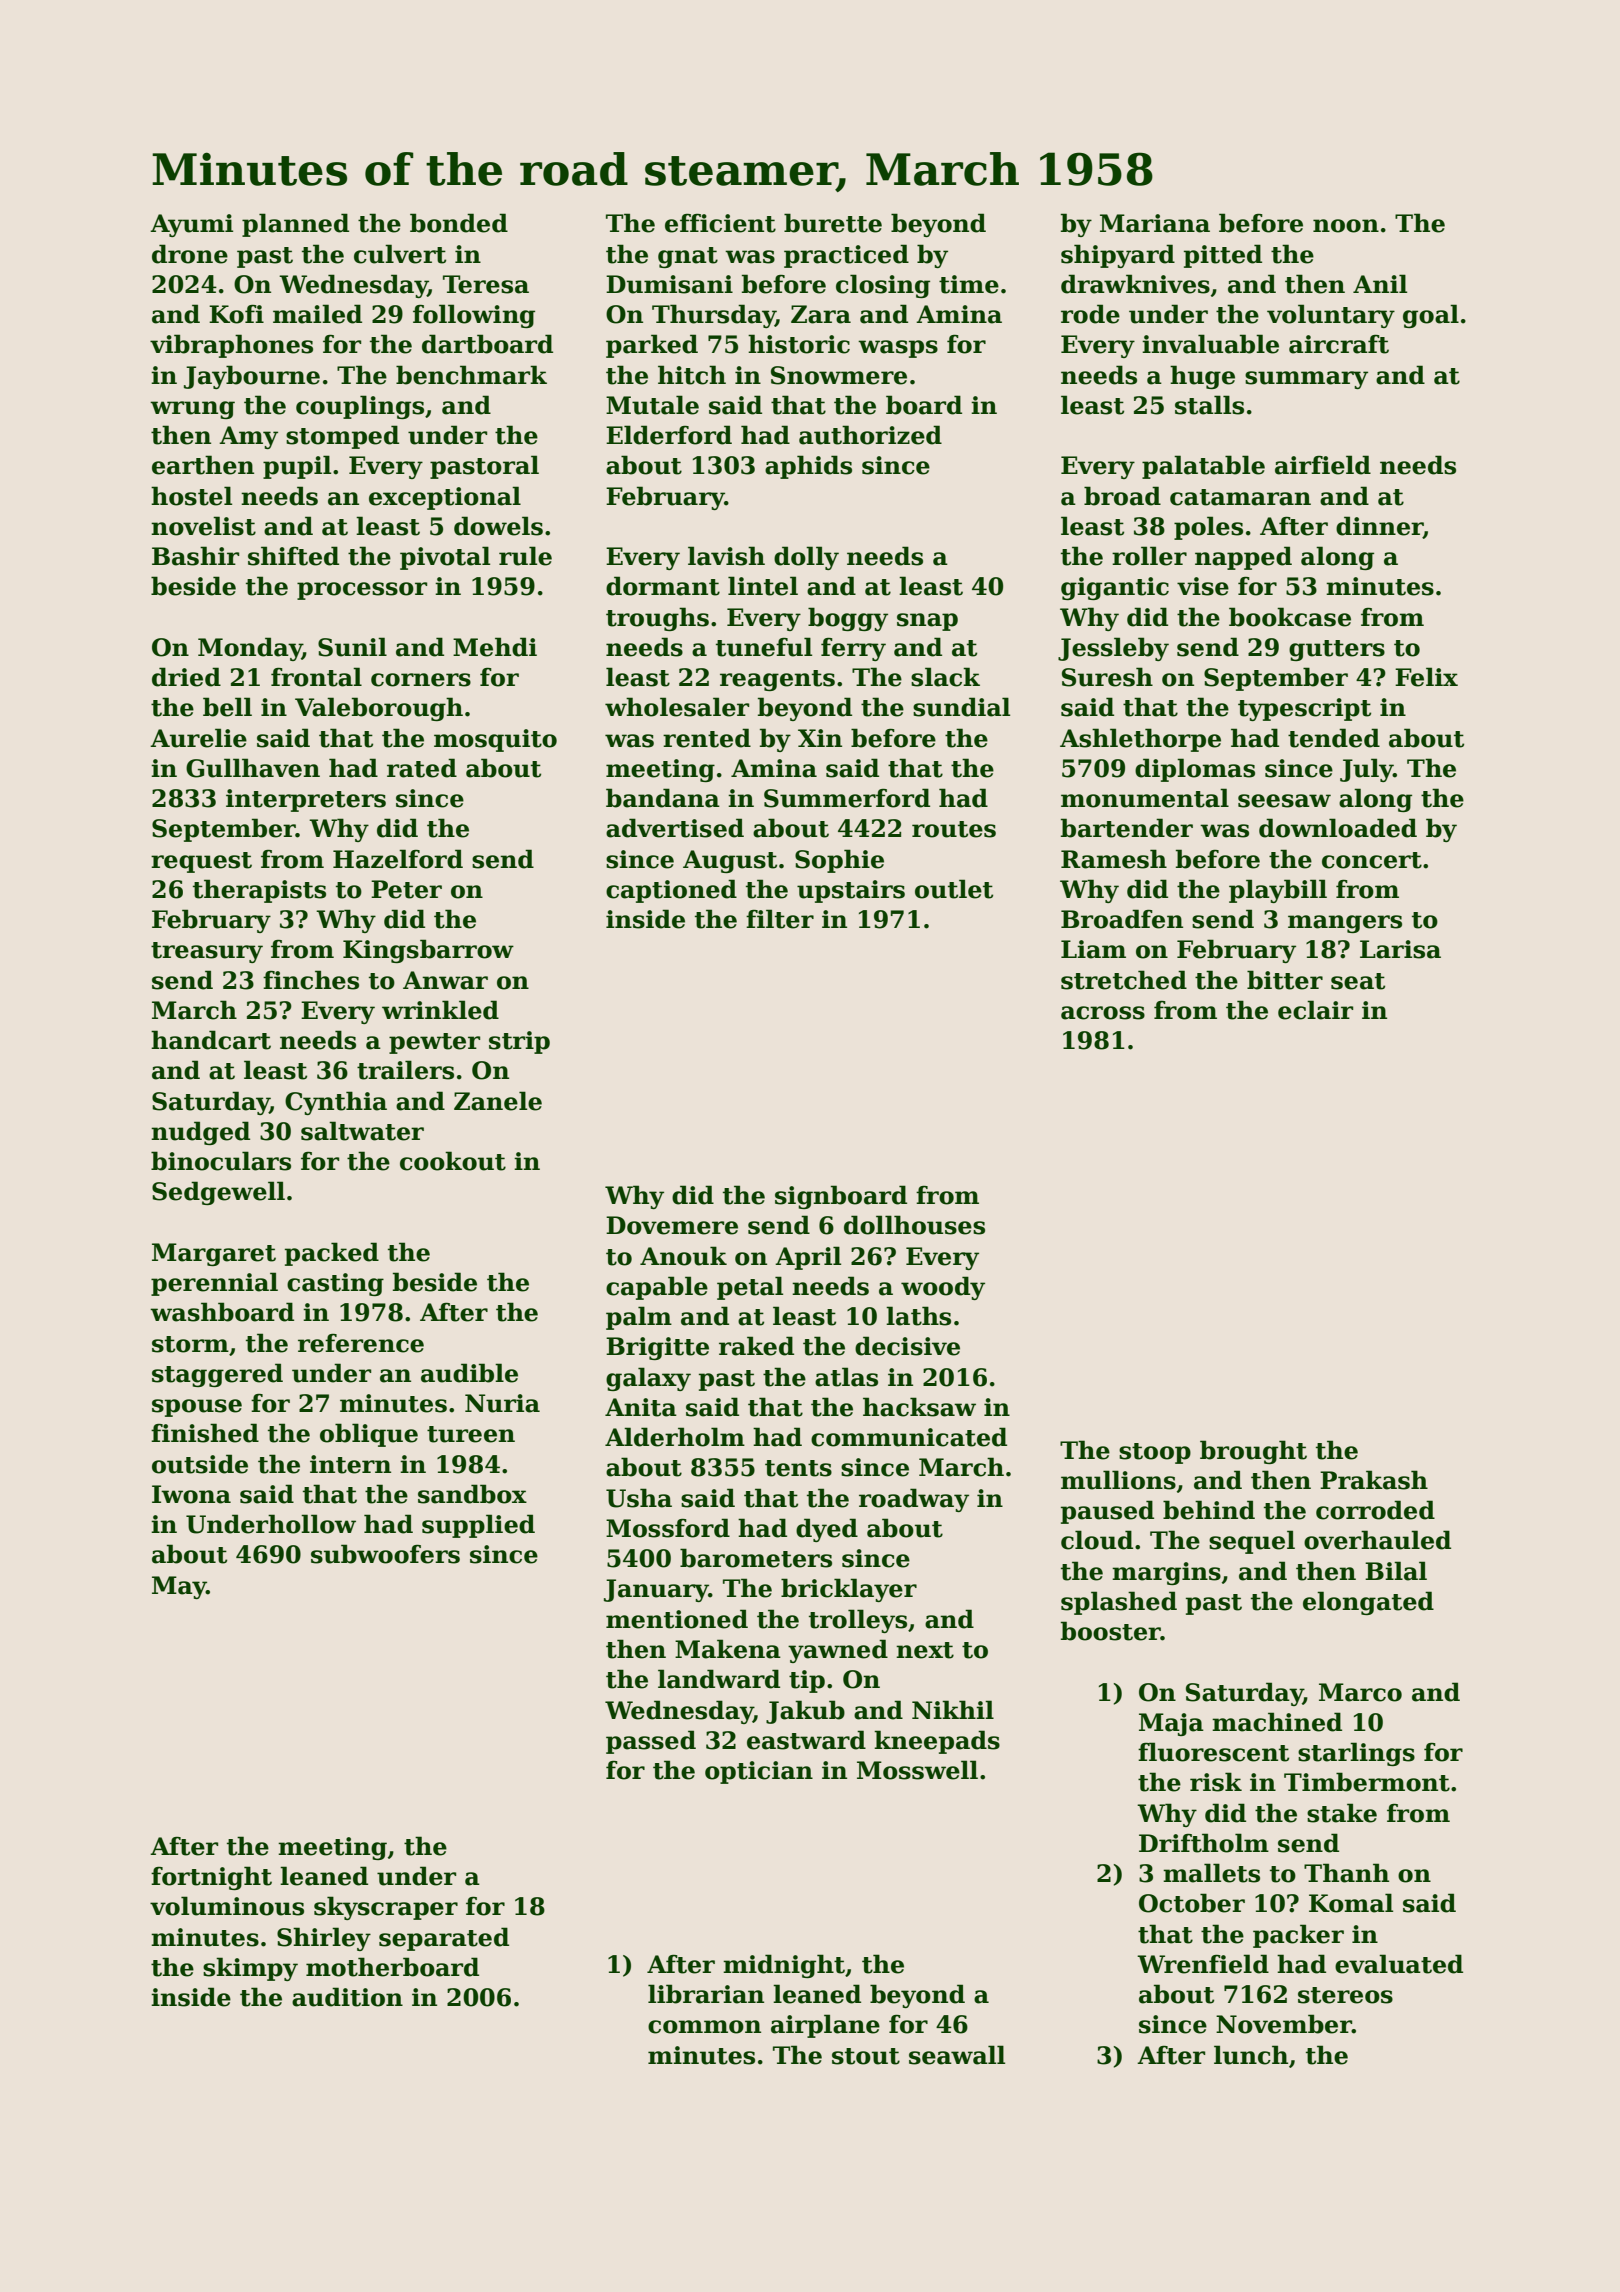 This screenshot has height=2292, width=1620. Describe the element at coordinates (191, 225) in the screenshot. I see `Ayumi` at that location.
